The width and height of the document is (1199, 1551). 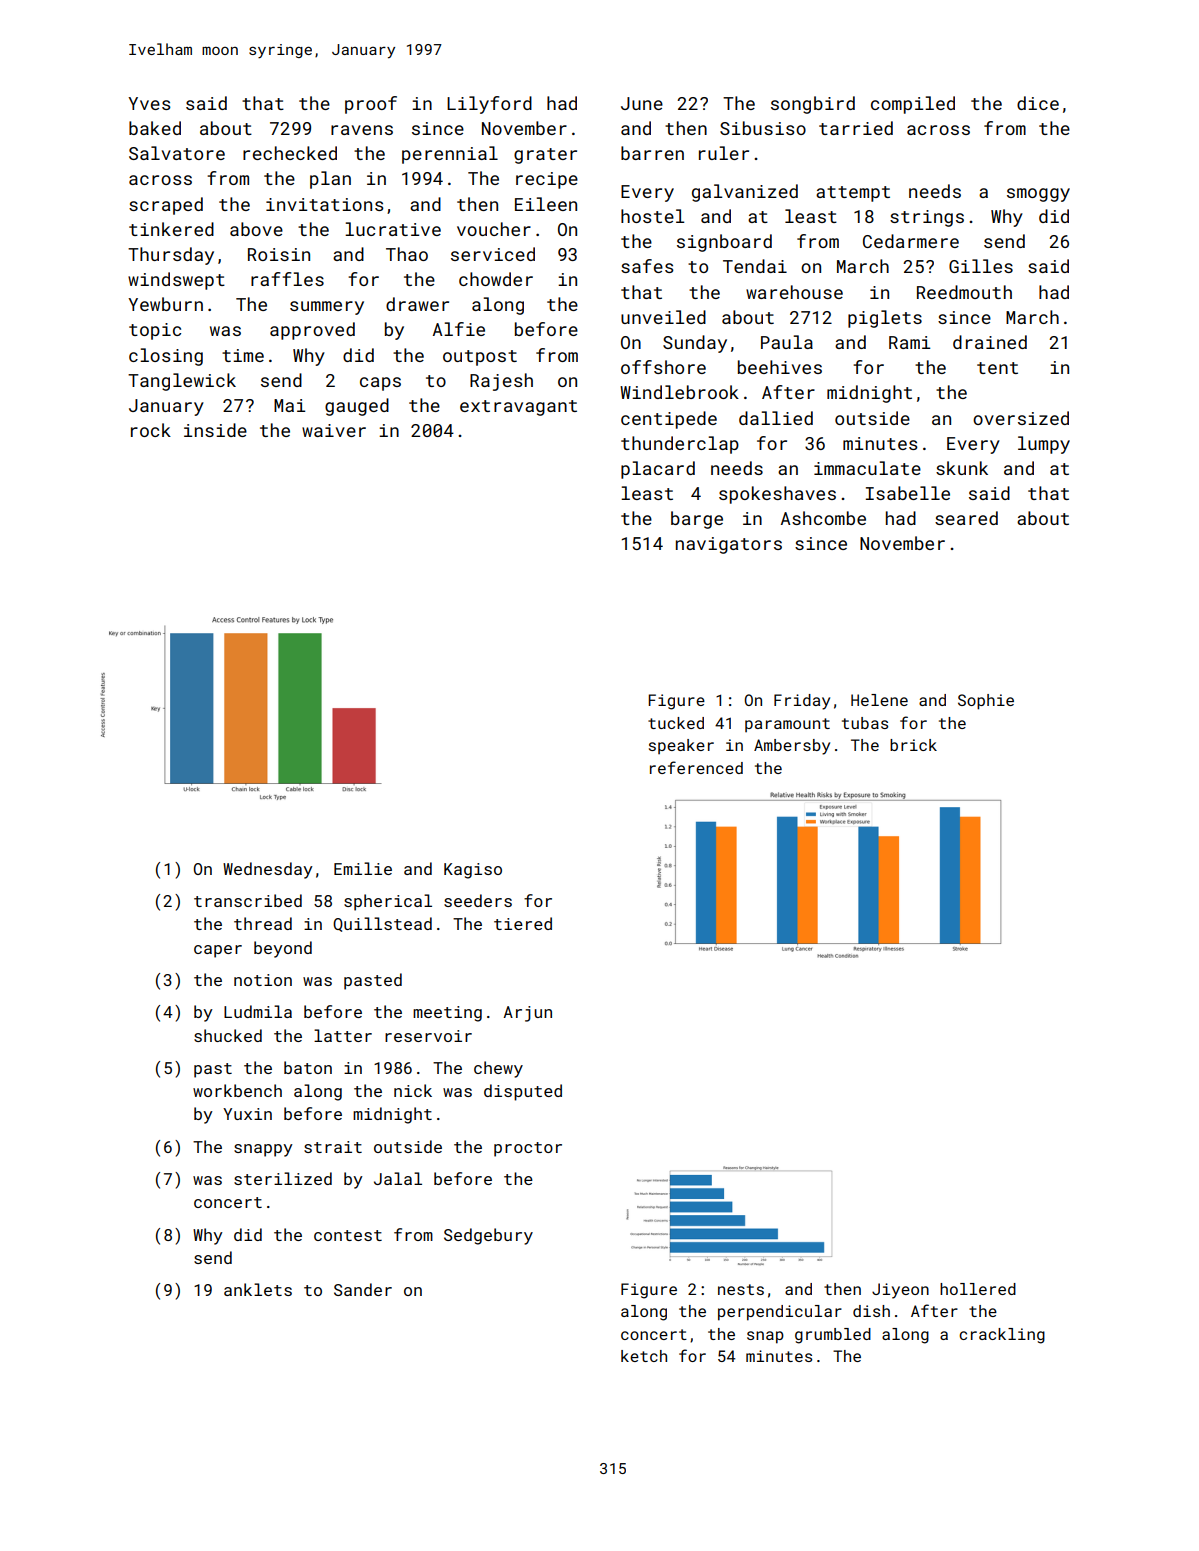 I want to click on compiled, so click(x=913, y=105).
